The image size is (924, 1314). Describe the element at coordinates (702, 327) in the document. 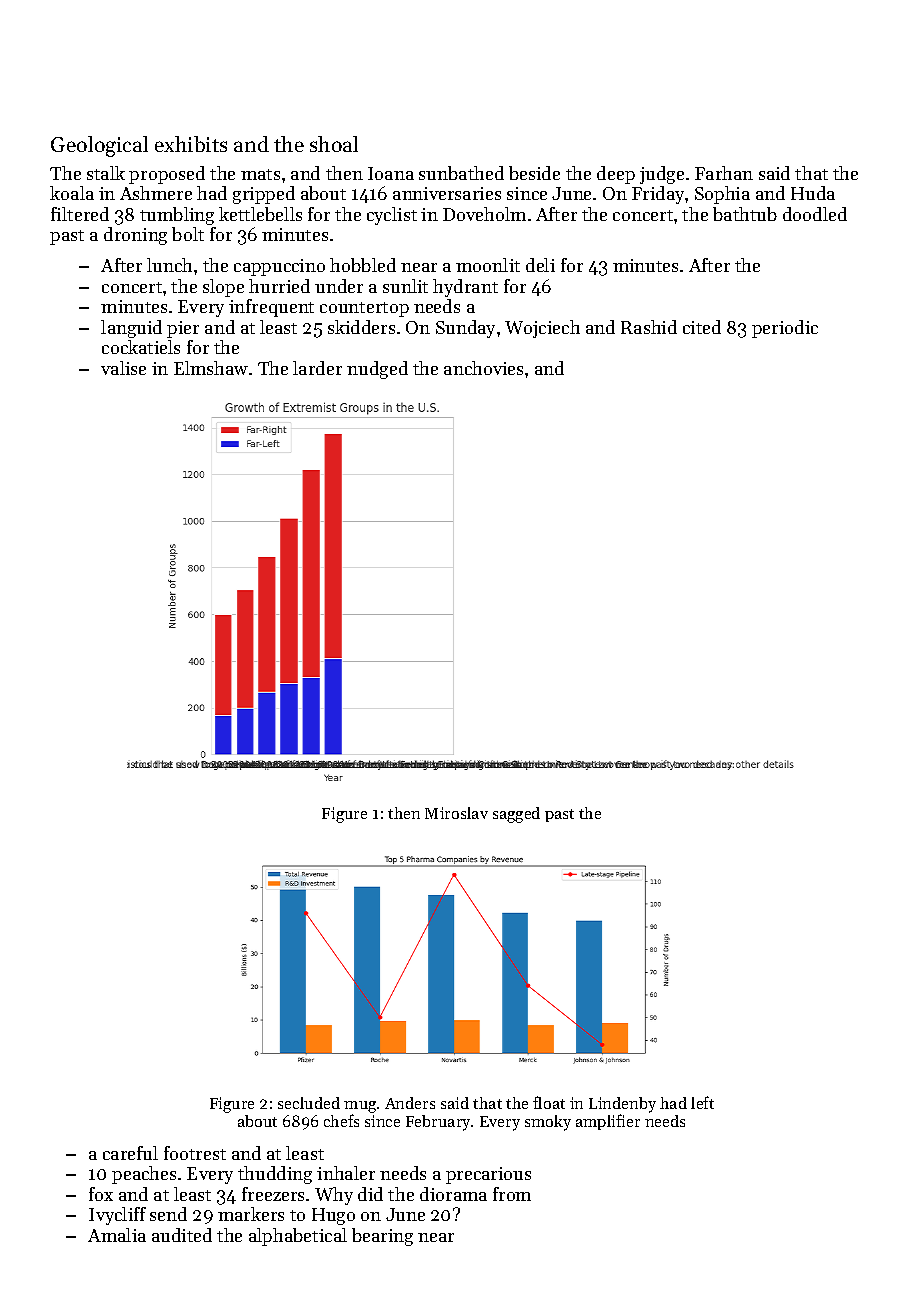

I see `cited` at that location.
